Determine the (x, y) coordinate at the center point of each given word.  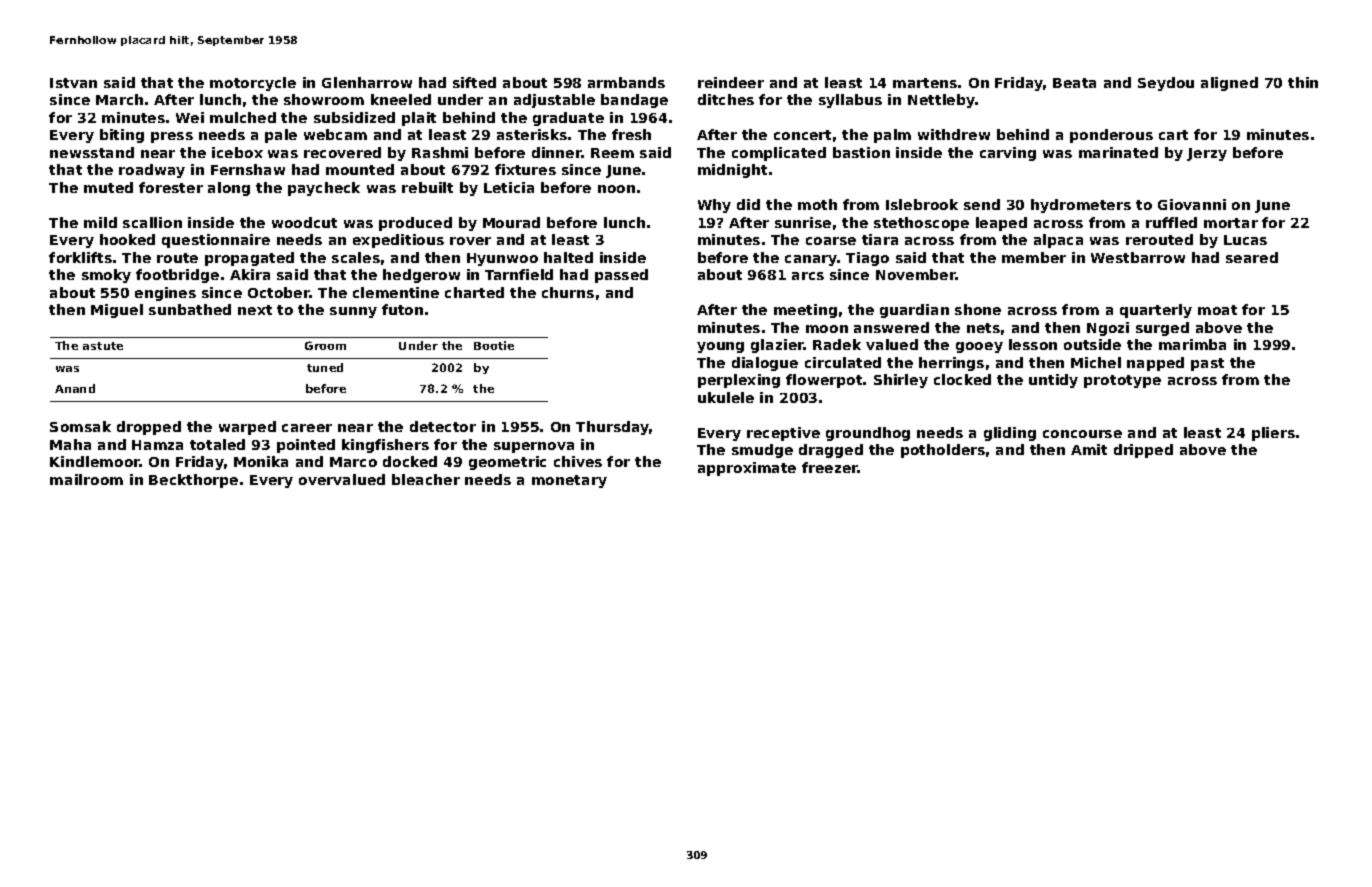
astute (103, 346)
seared (1252, 257)
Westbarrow (1138, 257)
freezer (830, 467)
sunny (353, 312)
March (119, 99)
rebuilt (427, 187)
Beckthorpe (193, 481)
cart (1173, 135)
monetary (569, 481)
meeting (805, 311)
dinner (557, 152)
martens (925, 83)
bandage (634, 101)
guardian (914, 311)
